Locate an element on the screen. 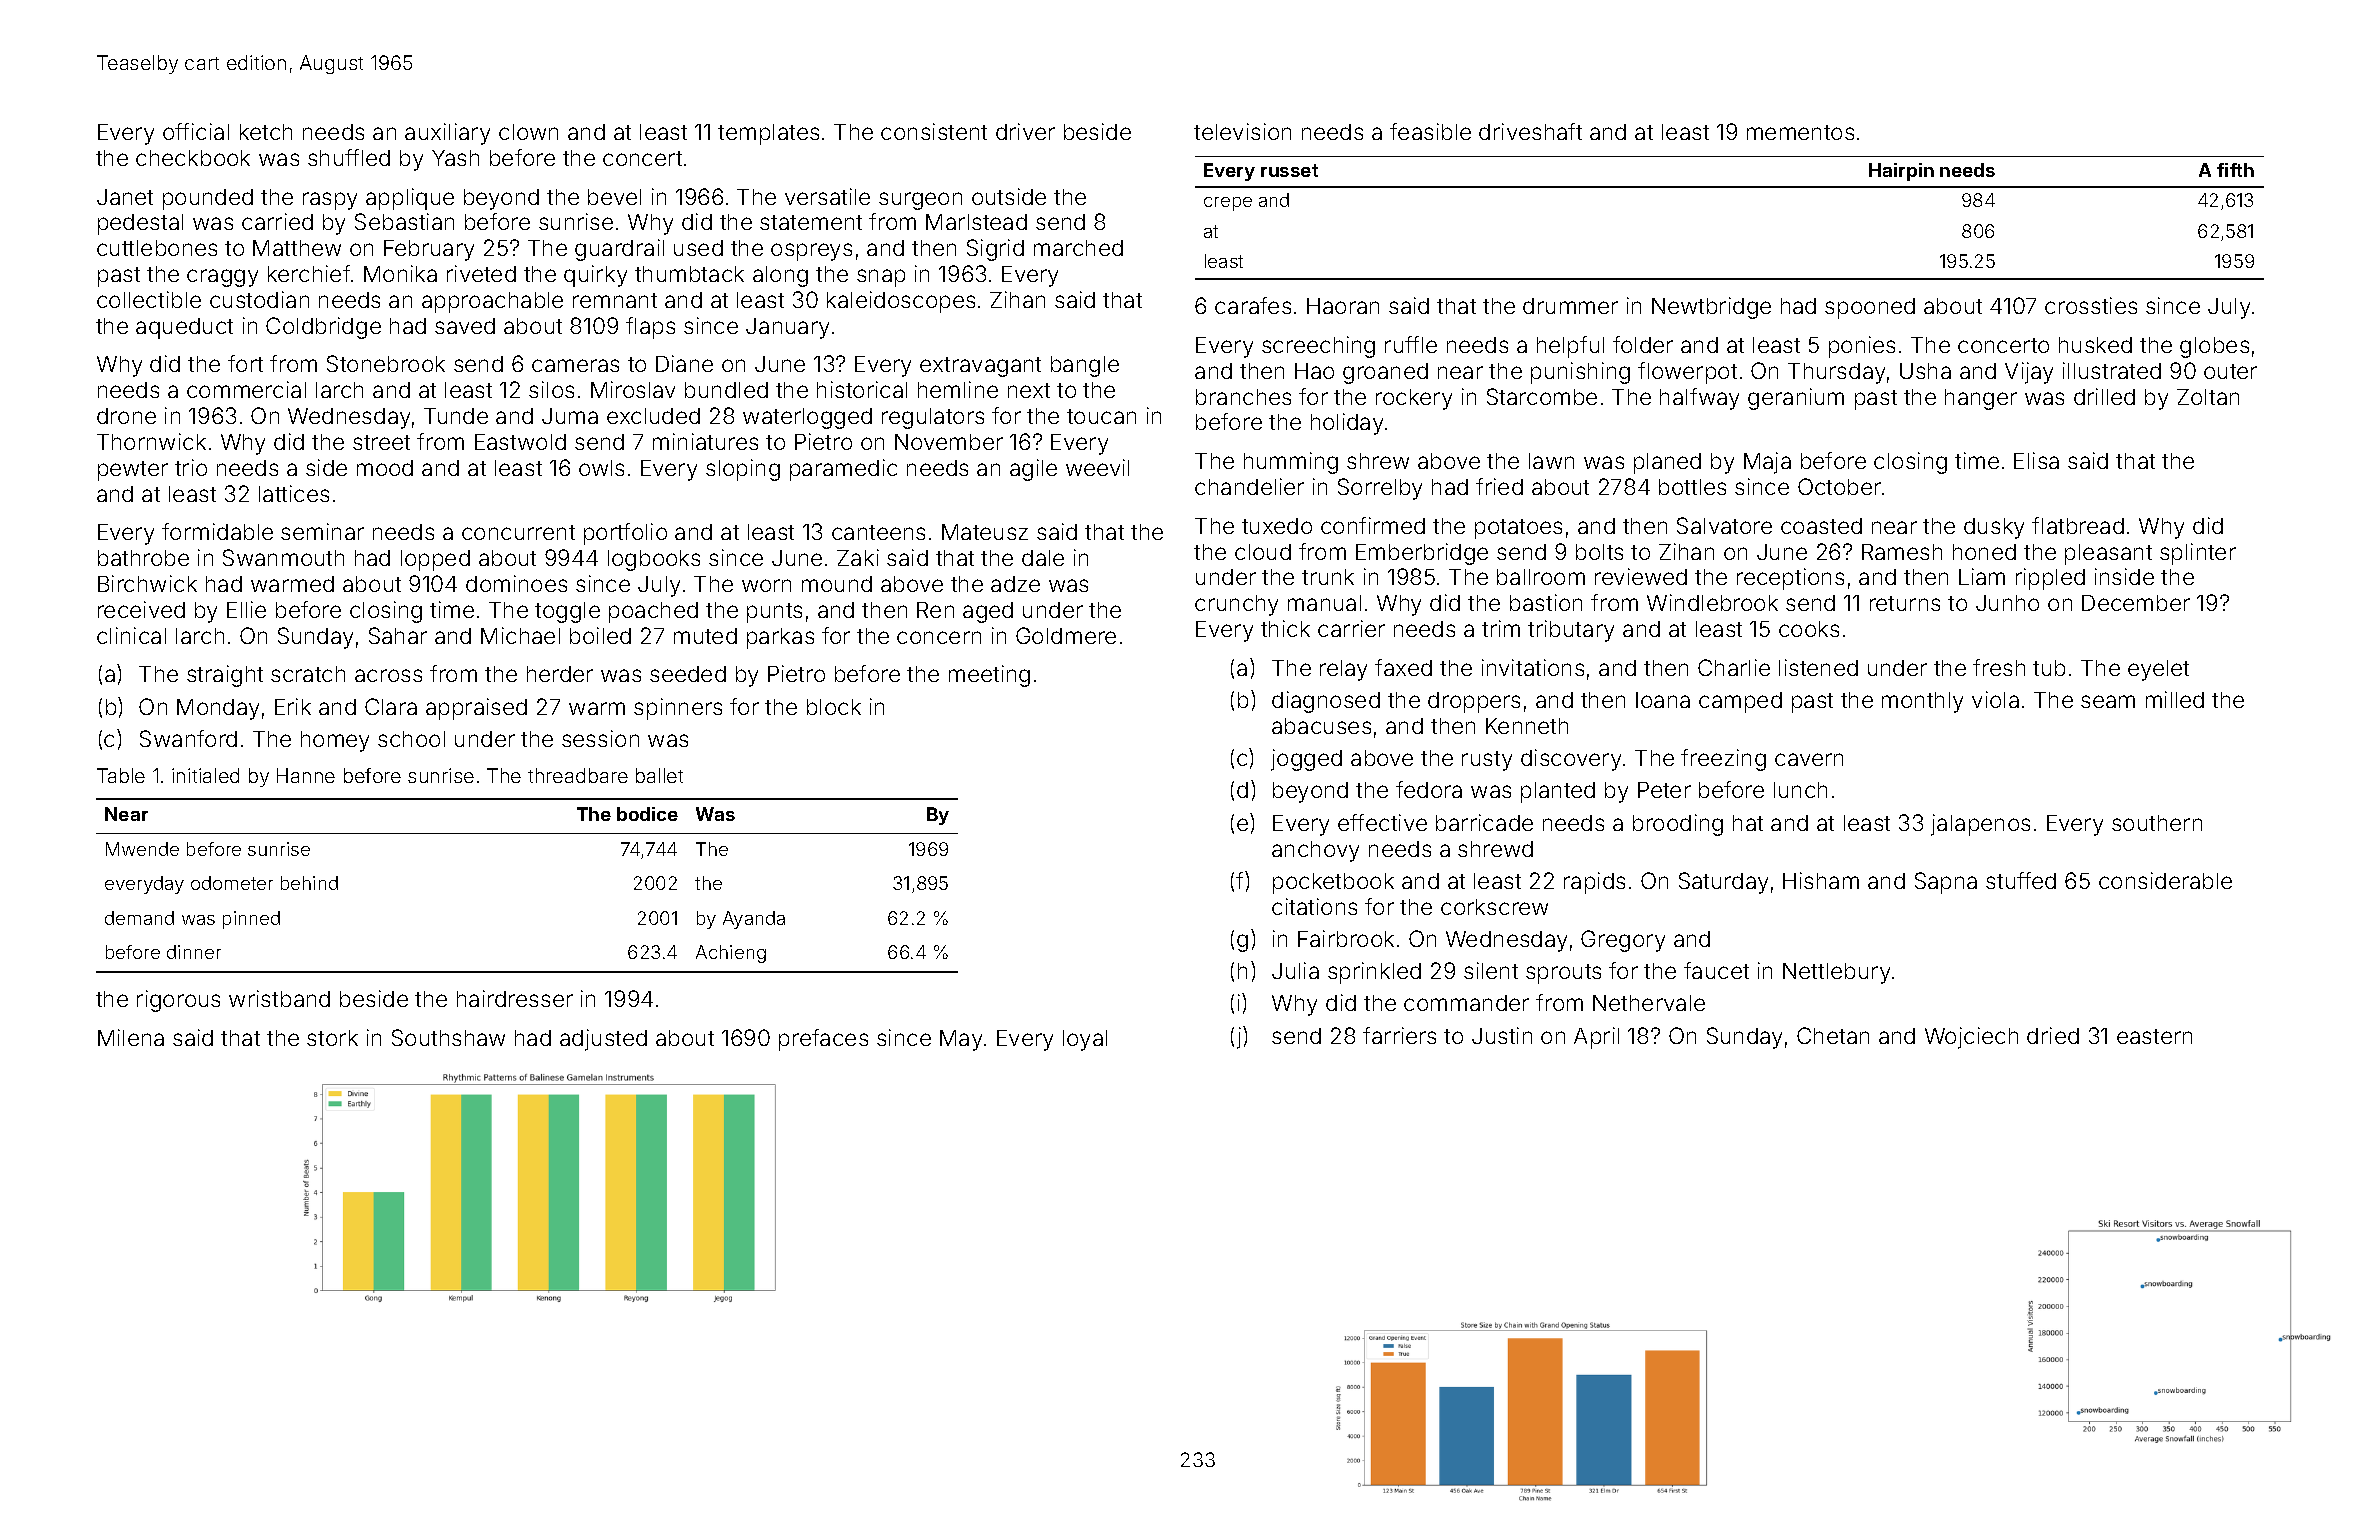 This screenshot has width=2360, height=1527. clown is located at coordinates (528, 132).
